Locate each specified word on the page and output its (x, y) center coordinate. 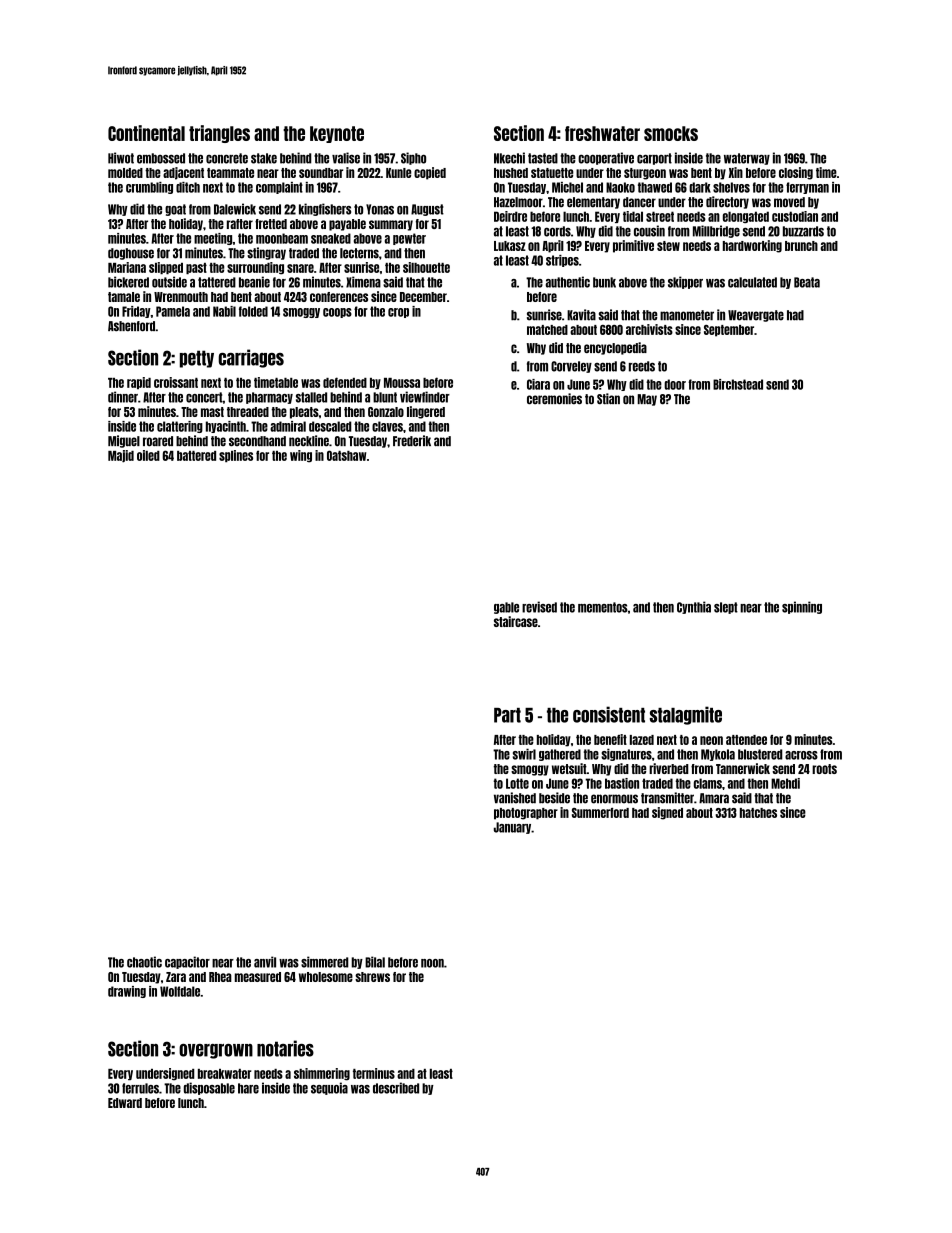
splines (236, 456)
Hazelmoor (518, 202)
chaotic (144, 962)
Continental (146, 133)
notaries (285, 1048)
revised (539, 607)
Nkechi (509, 158)
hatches (758, 813)
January (512, 828)
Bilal (375, 962)
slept (726, 608)
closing (796, 173)
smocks (671, 133)
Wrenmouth (181, 297)
